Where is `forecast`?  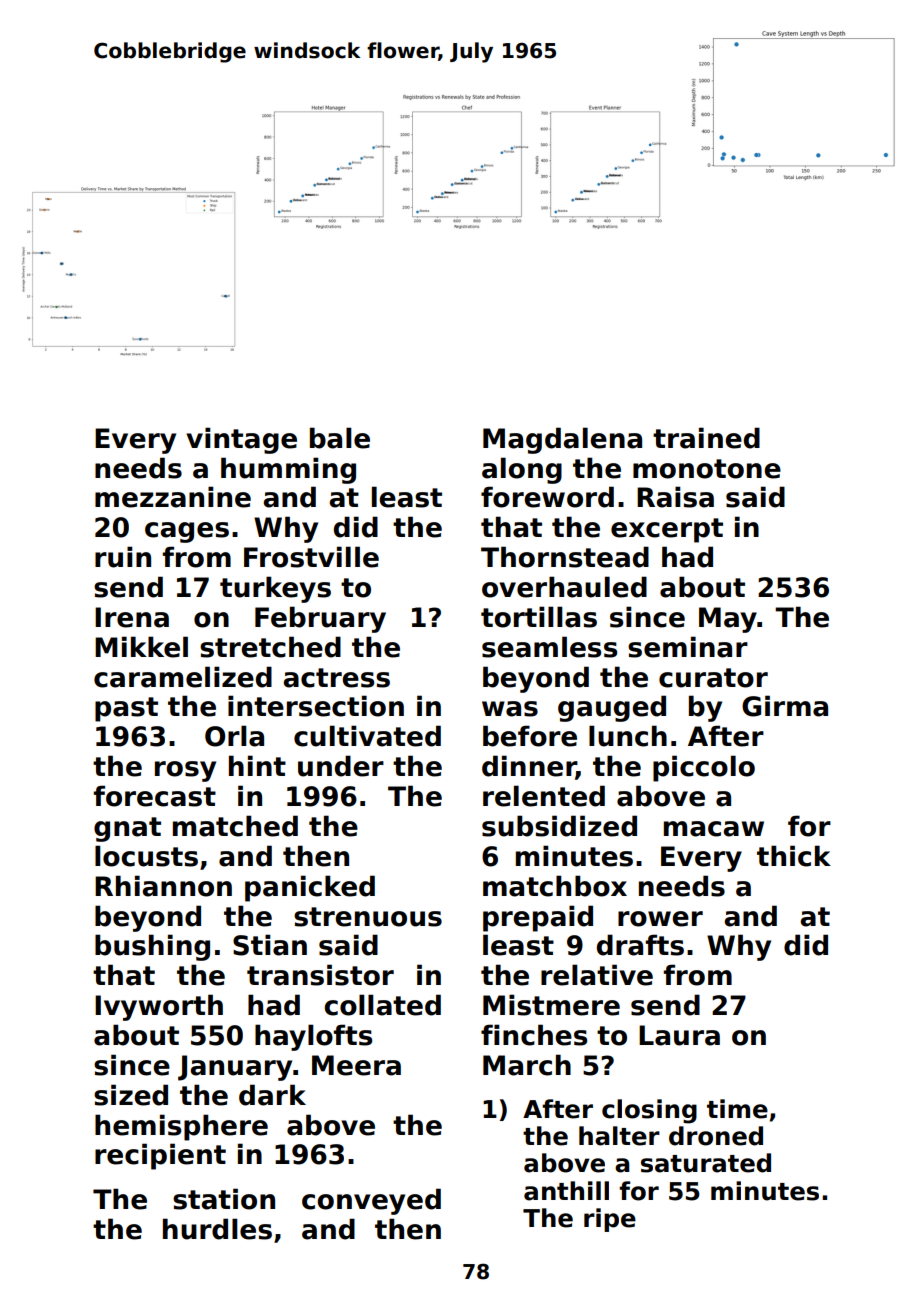 forecast is located at coordinates (154, 796).
